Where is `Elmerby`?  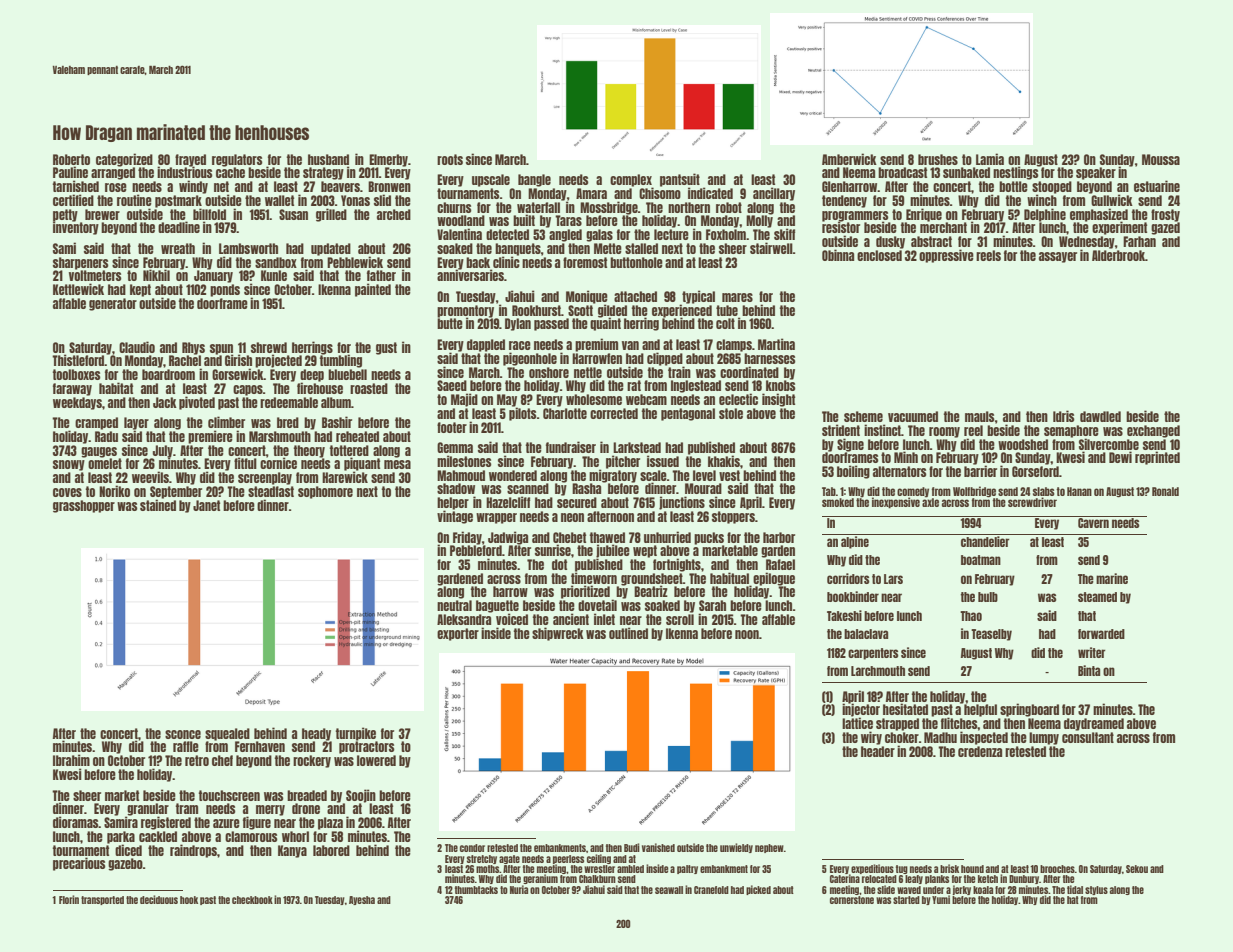
Elmerby is located at coordinates (388, 160).
